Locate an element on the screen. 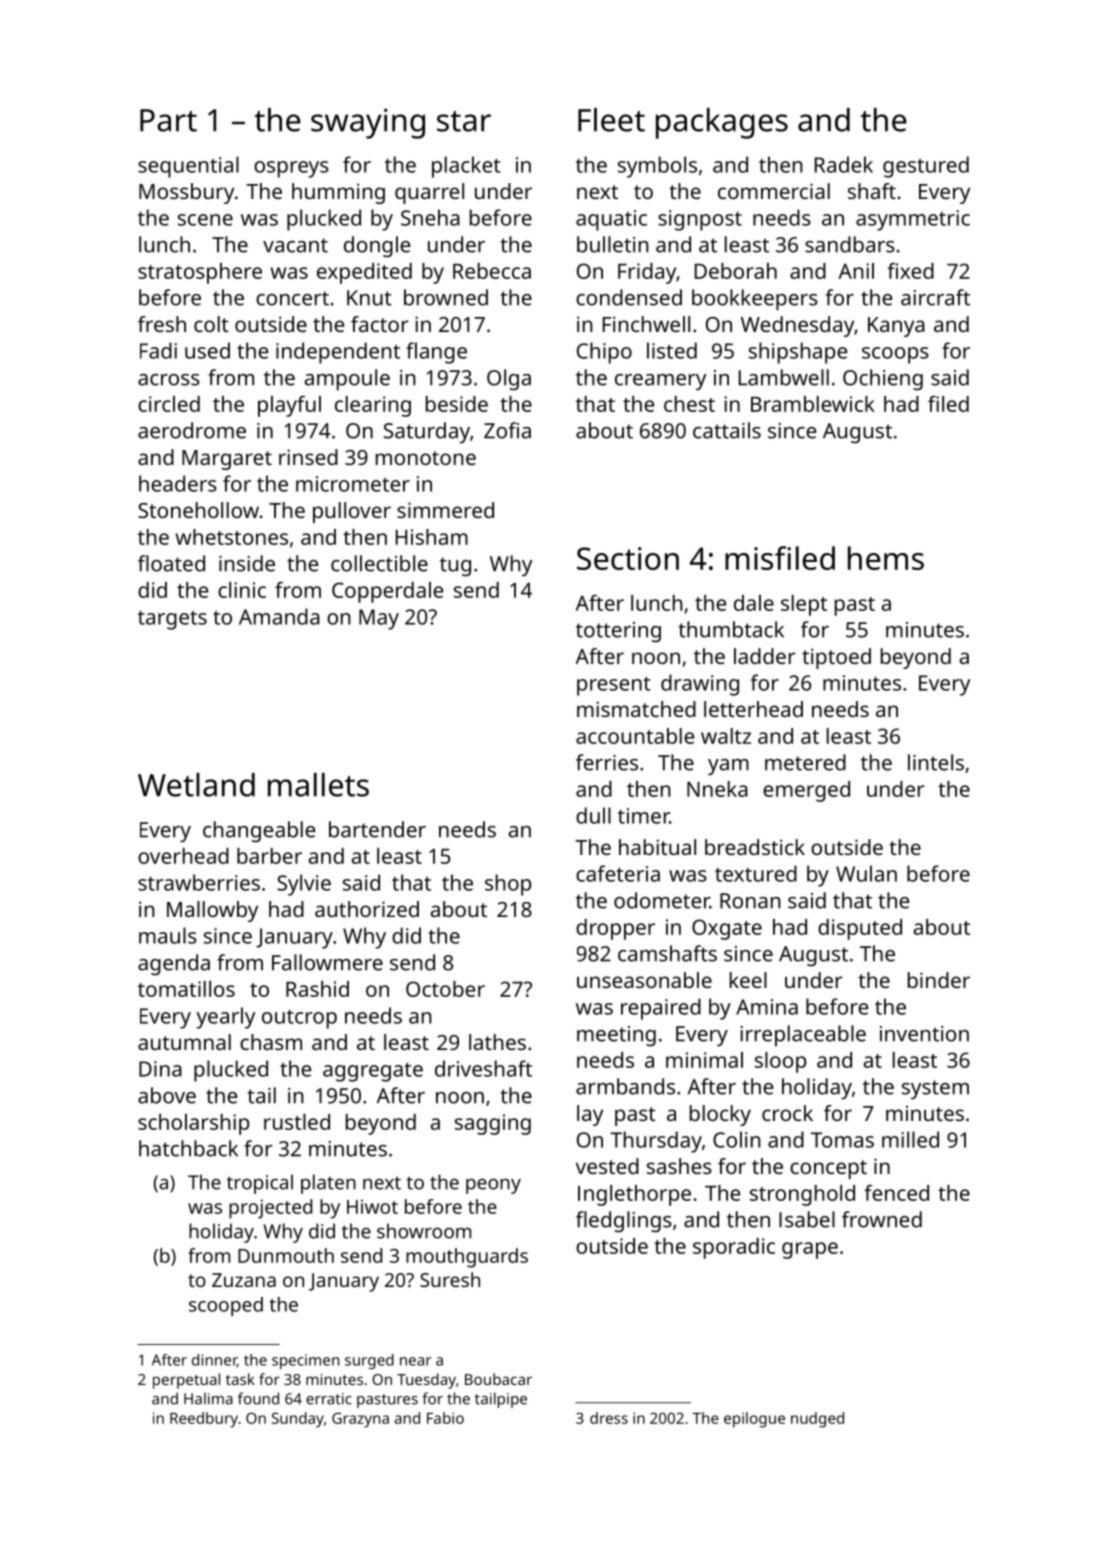 This screenshot has width=1108, height=1567. hems is located at coordinates (886, 558).
